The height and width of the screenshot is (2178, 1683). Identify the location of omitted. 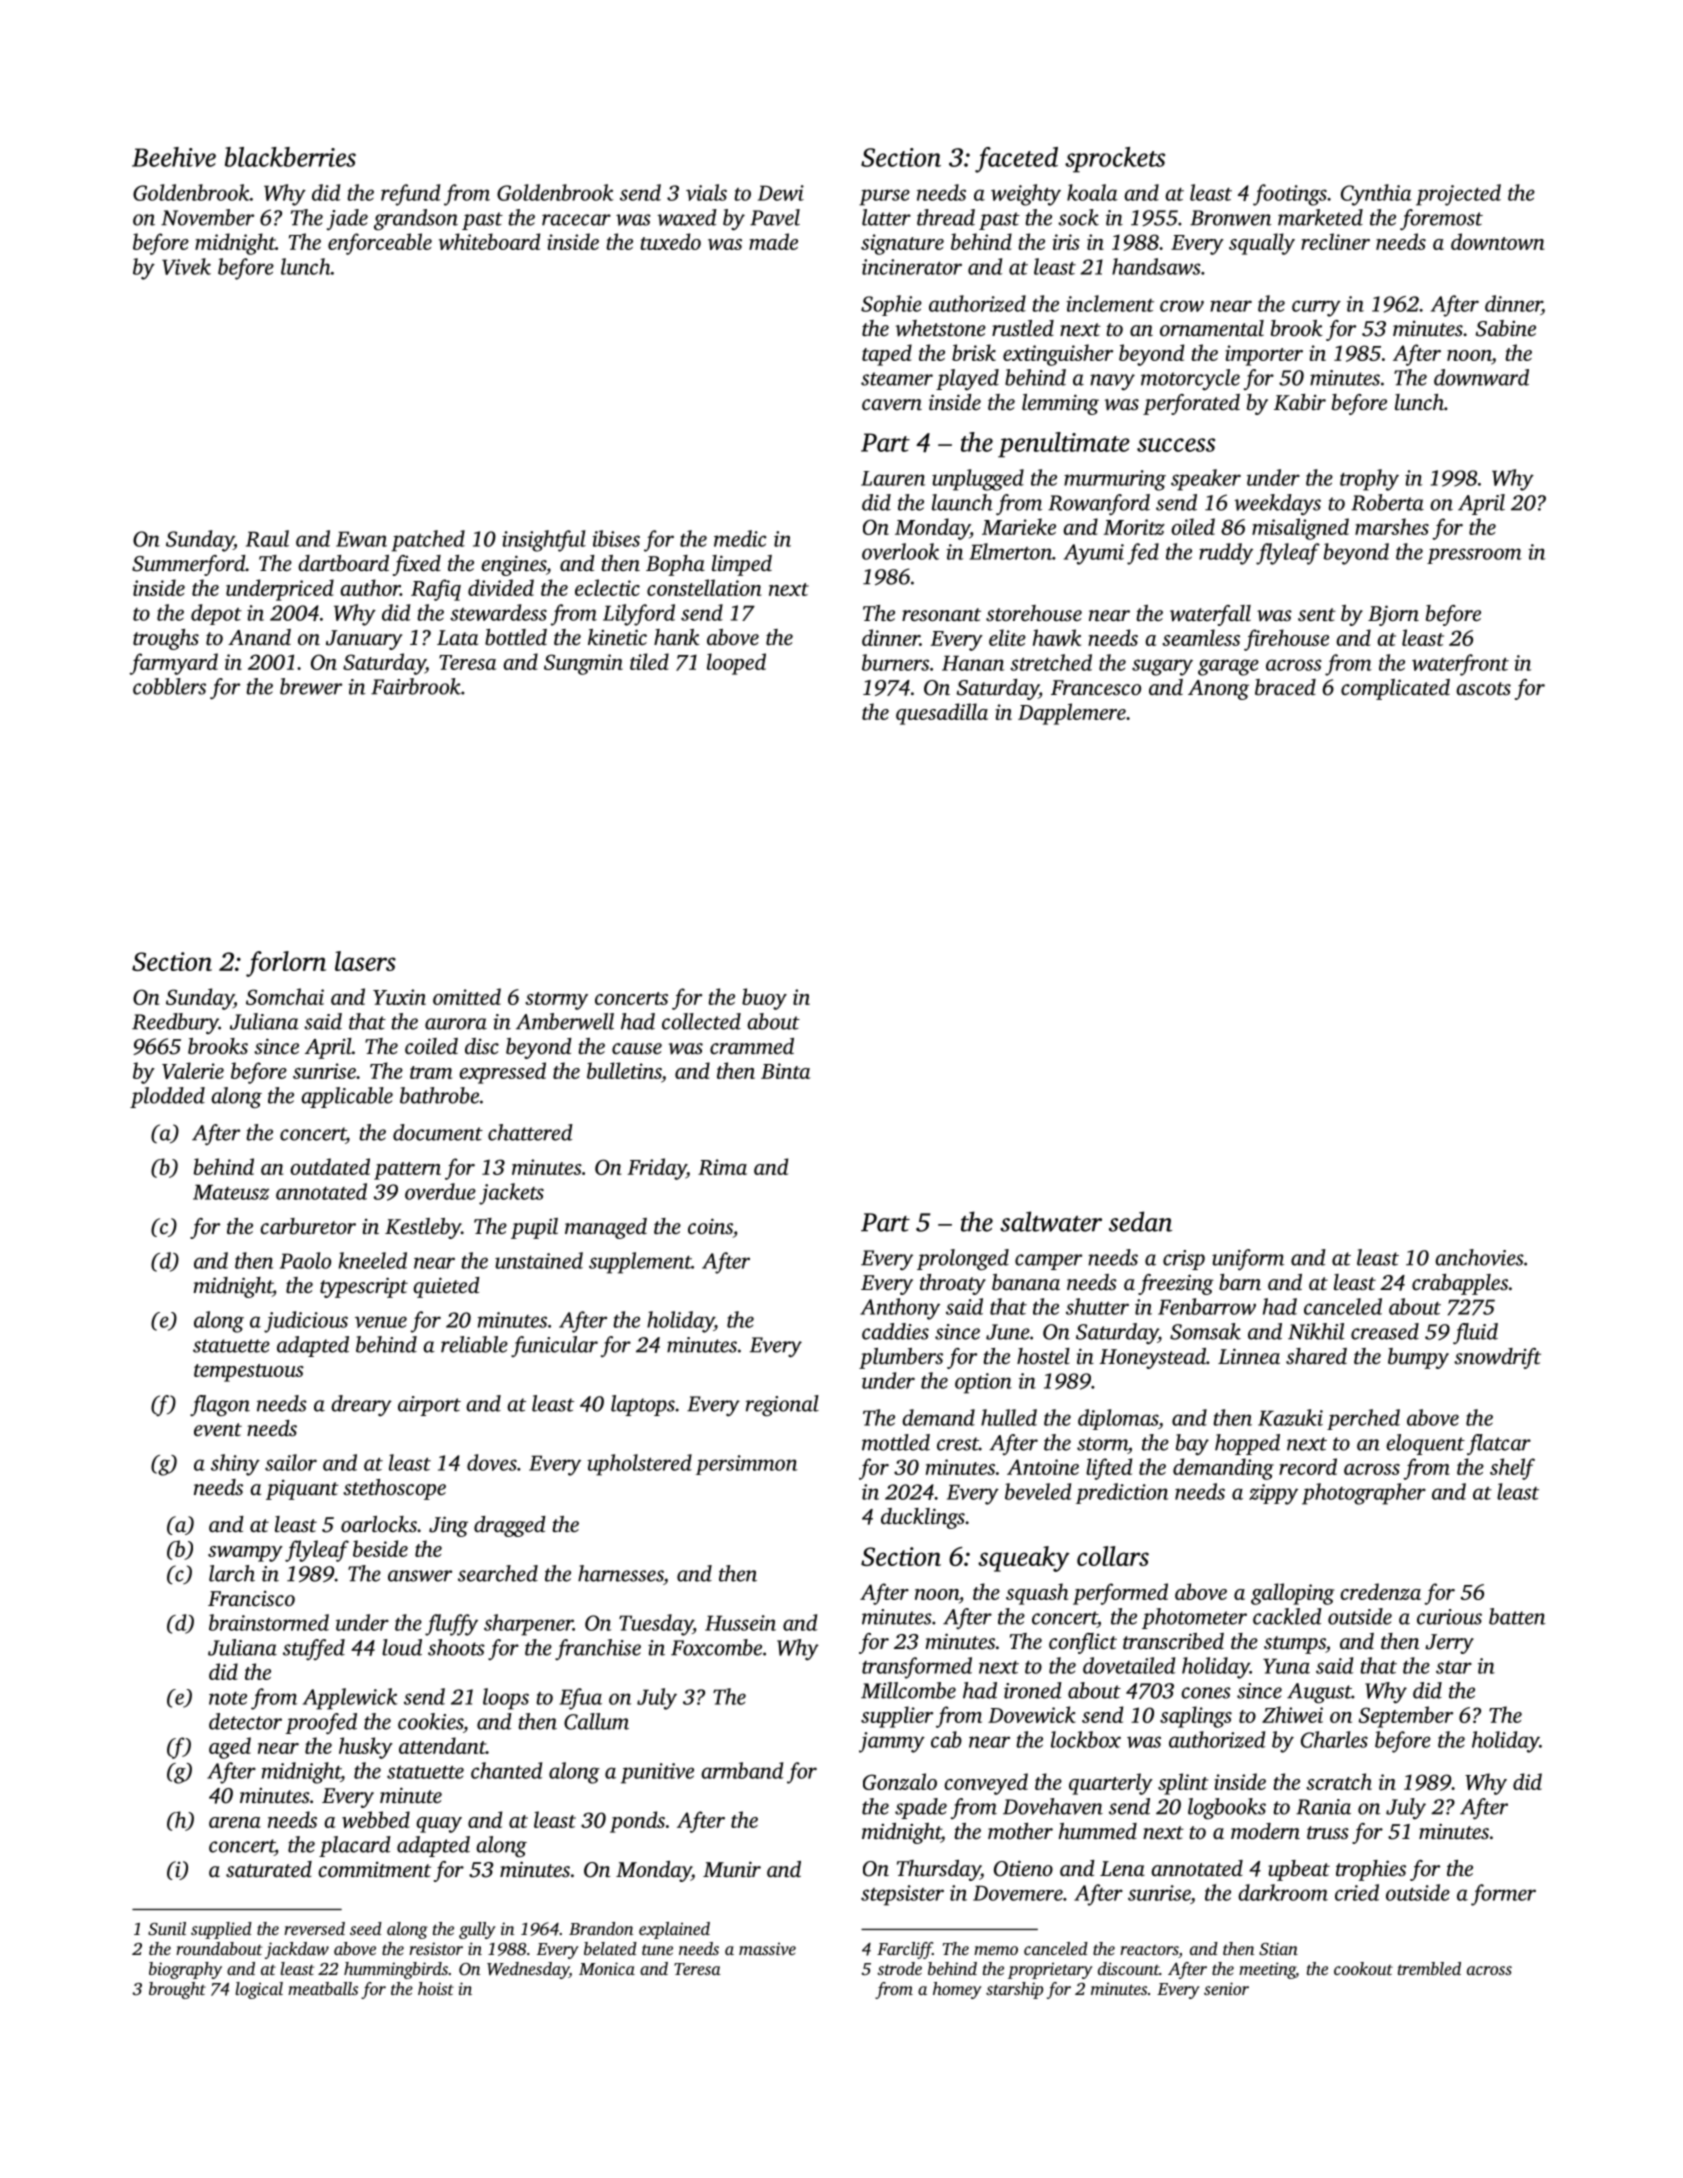
(467, 996).
